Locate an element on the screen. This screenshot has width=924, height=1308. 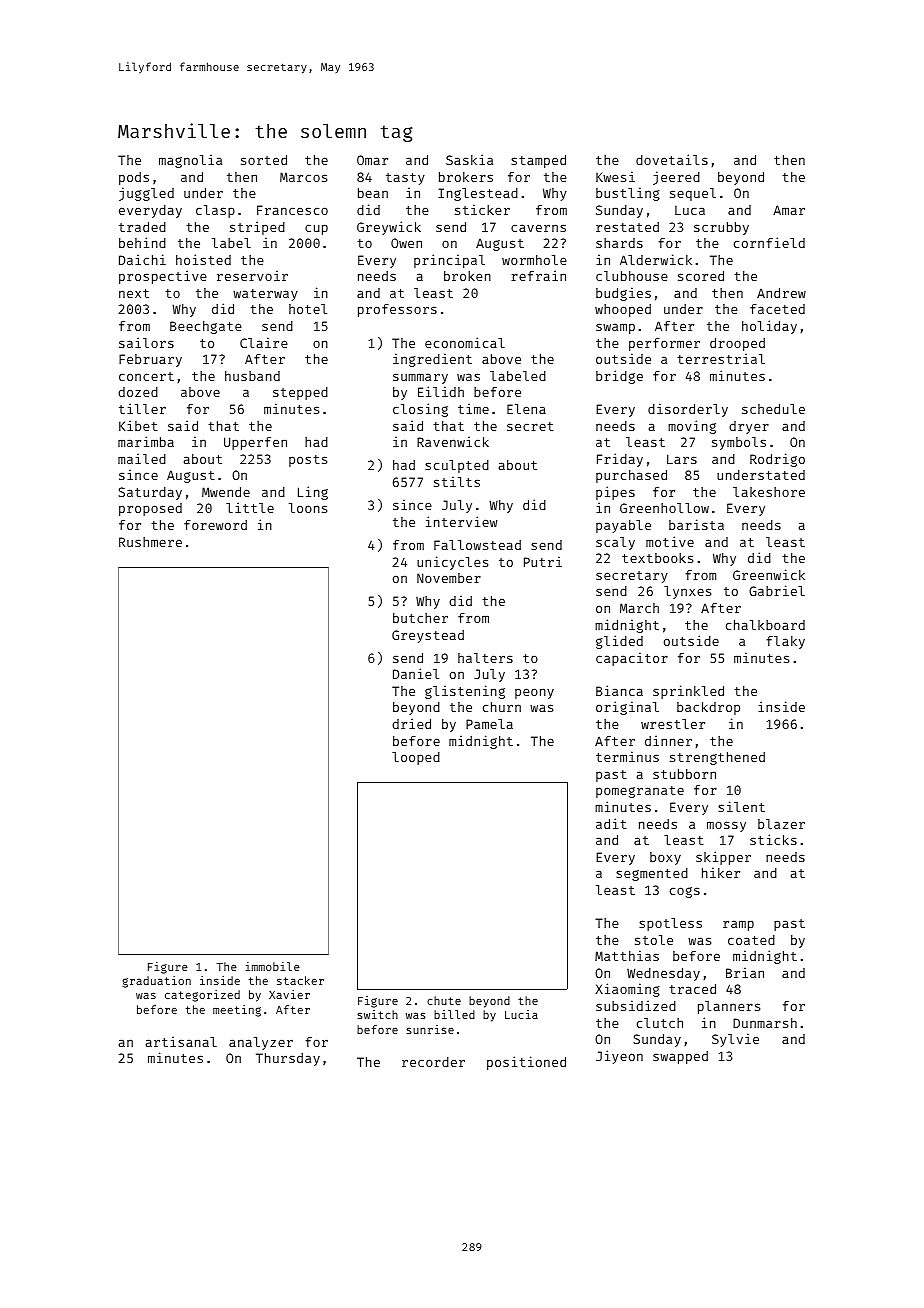
looped is located at coordinates (416, 758).
